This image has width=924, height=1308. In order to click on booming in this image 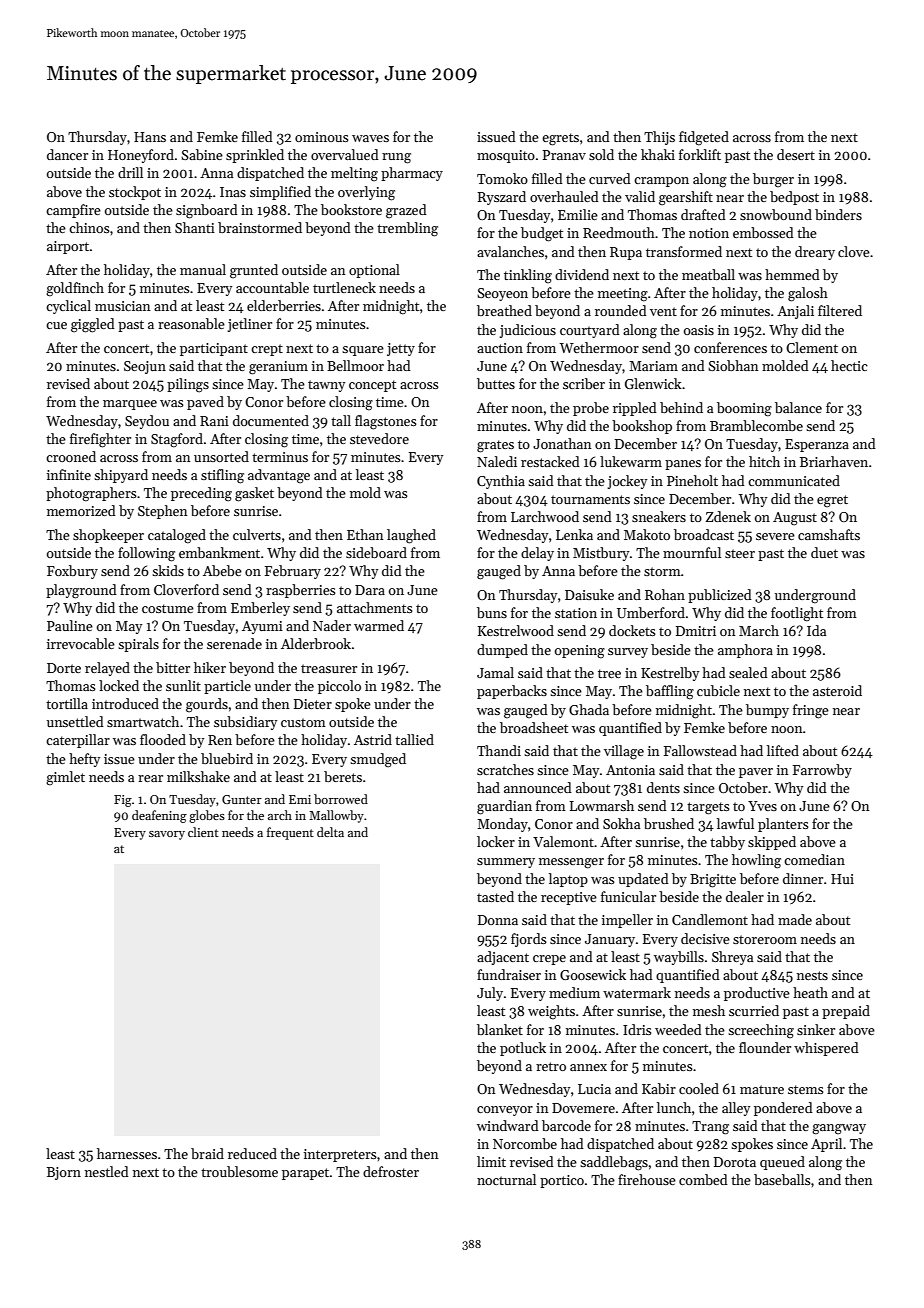, I will do `click(744, 409)`.
